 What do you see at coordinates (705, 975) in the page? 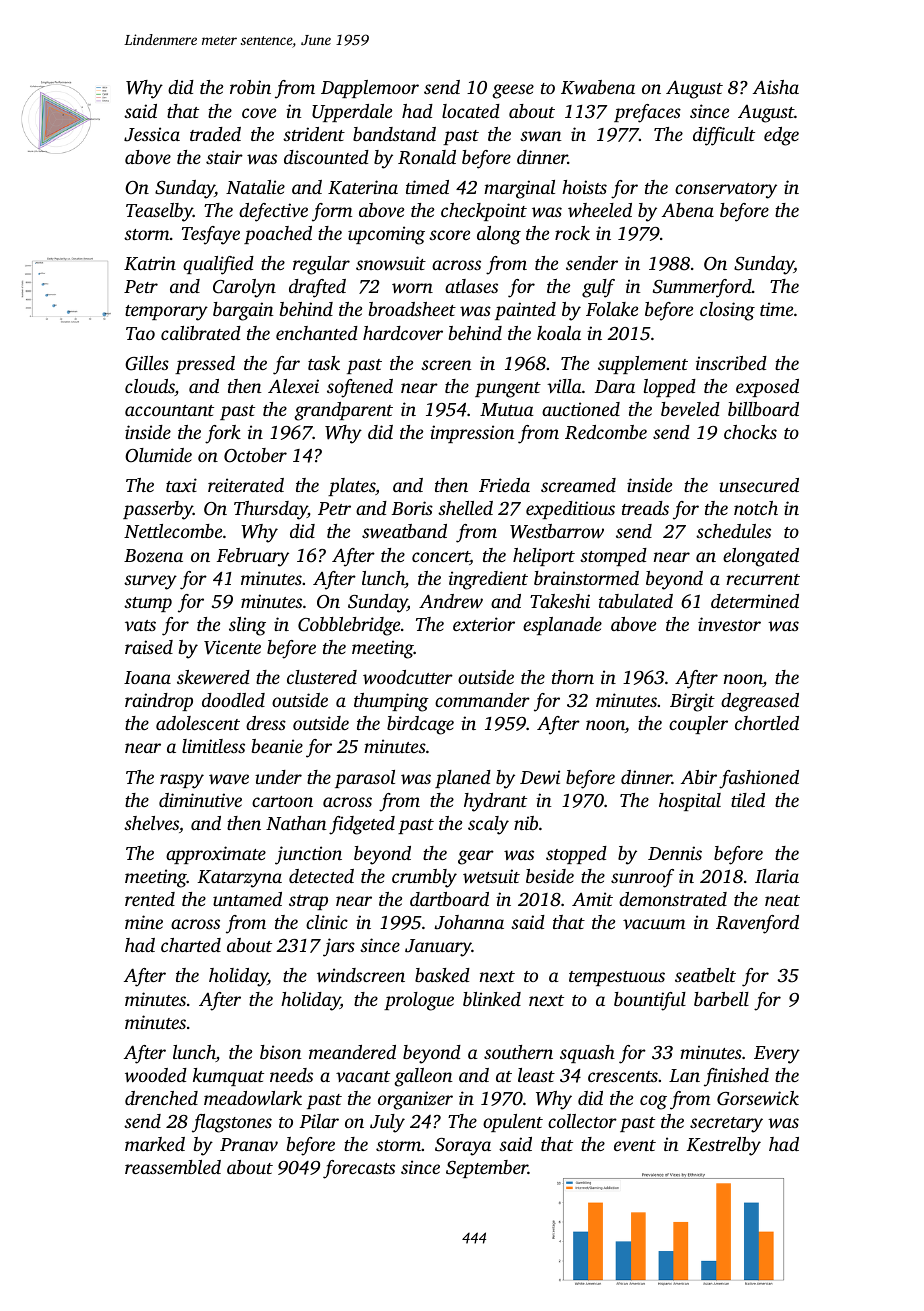
I see `seatbelt` at bounding box center [705, 975].
